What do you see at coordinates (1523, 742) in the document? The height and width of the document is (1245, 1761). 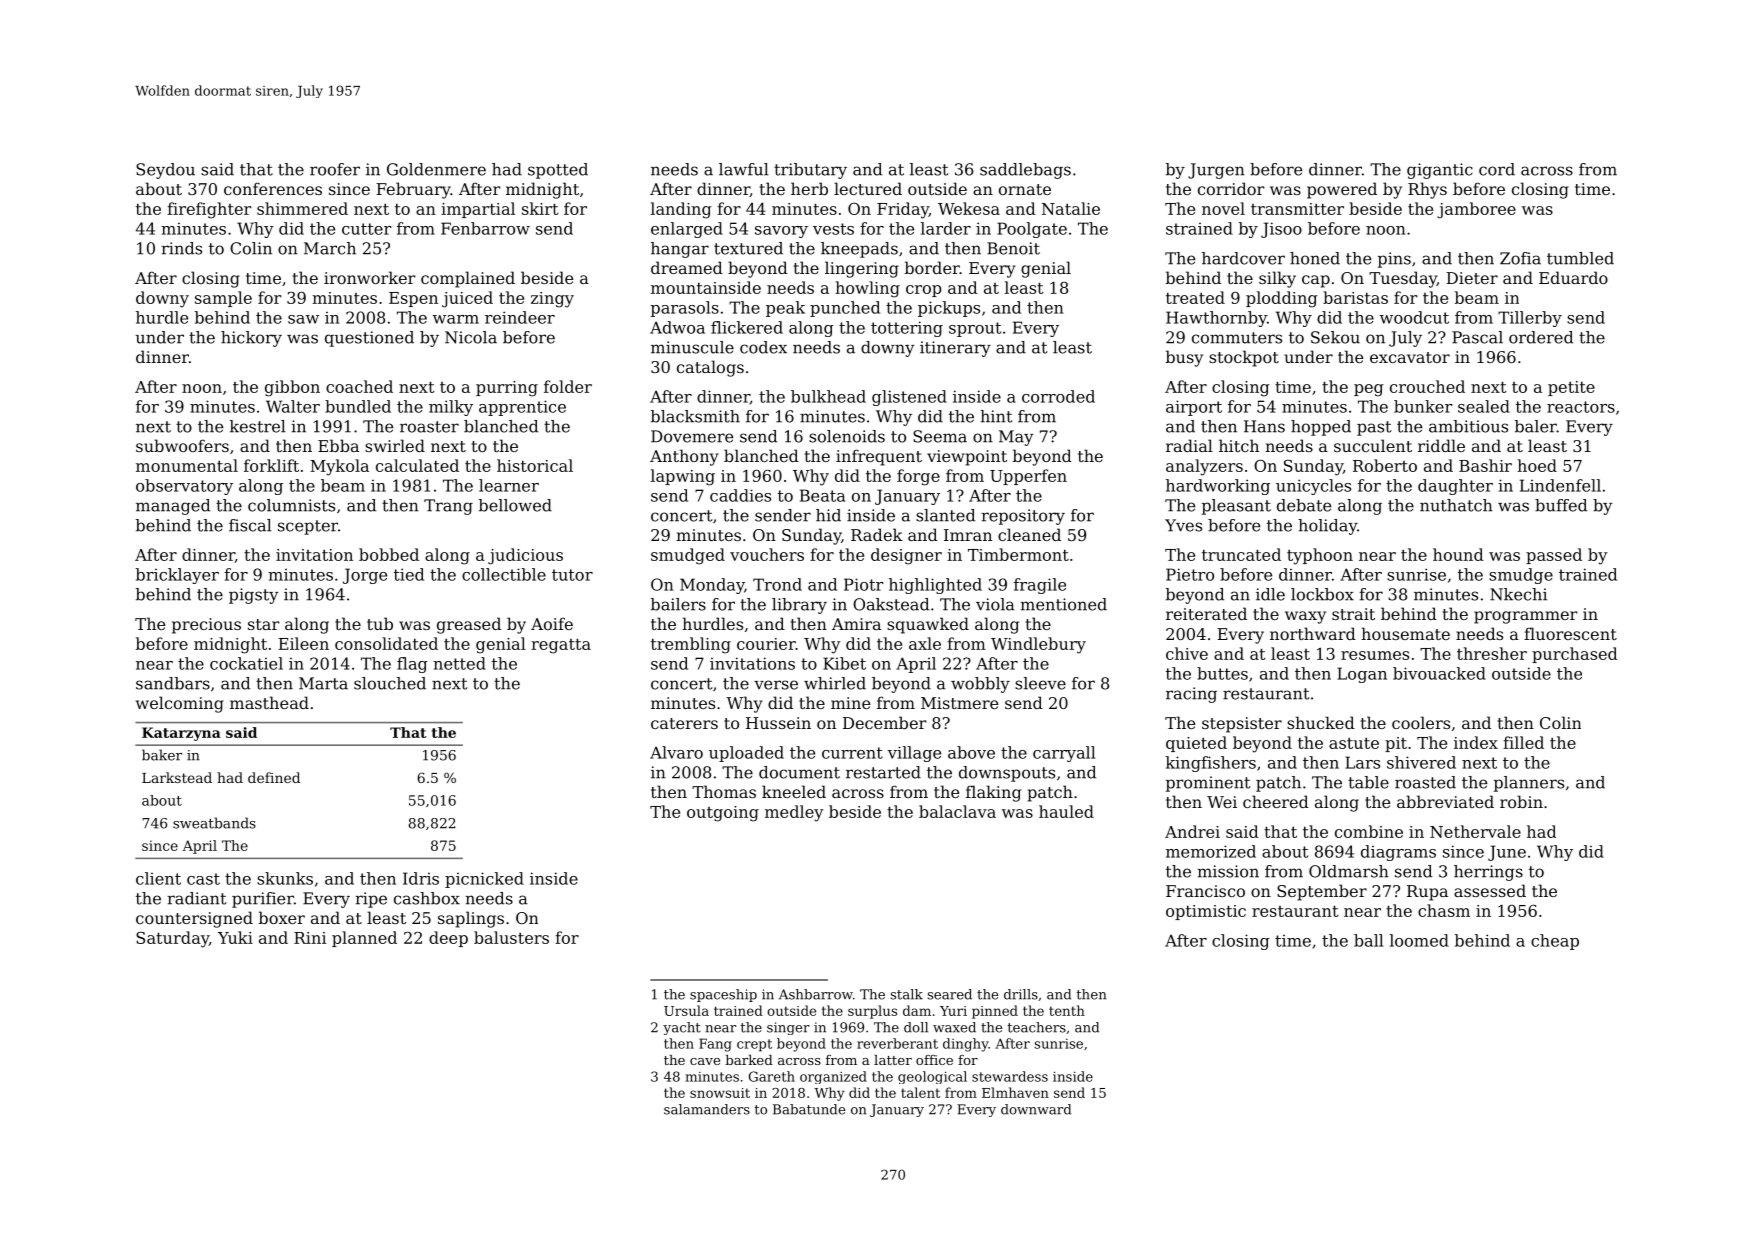 I see `filled` at bounding box center [1523, 742].
